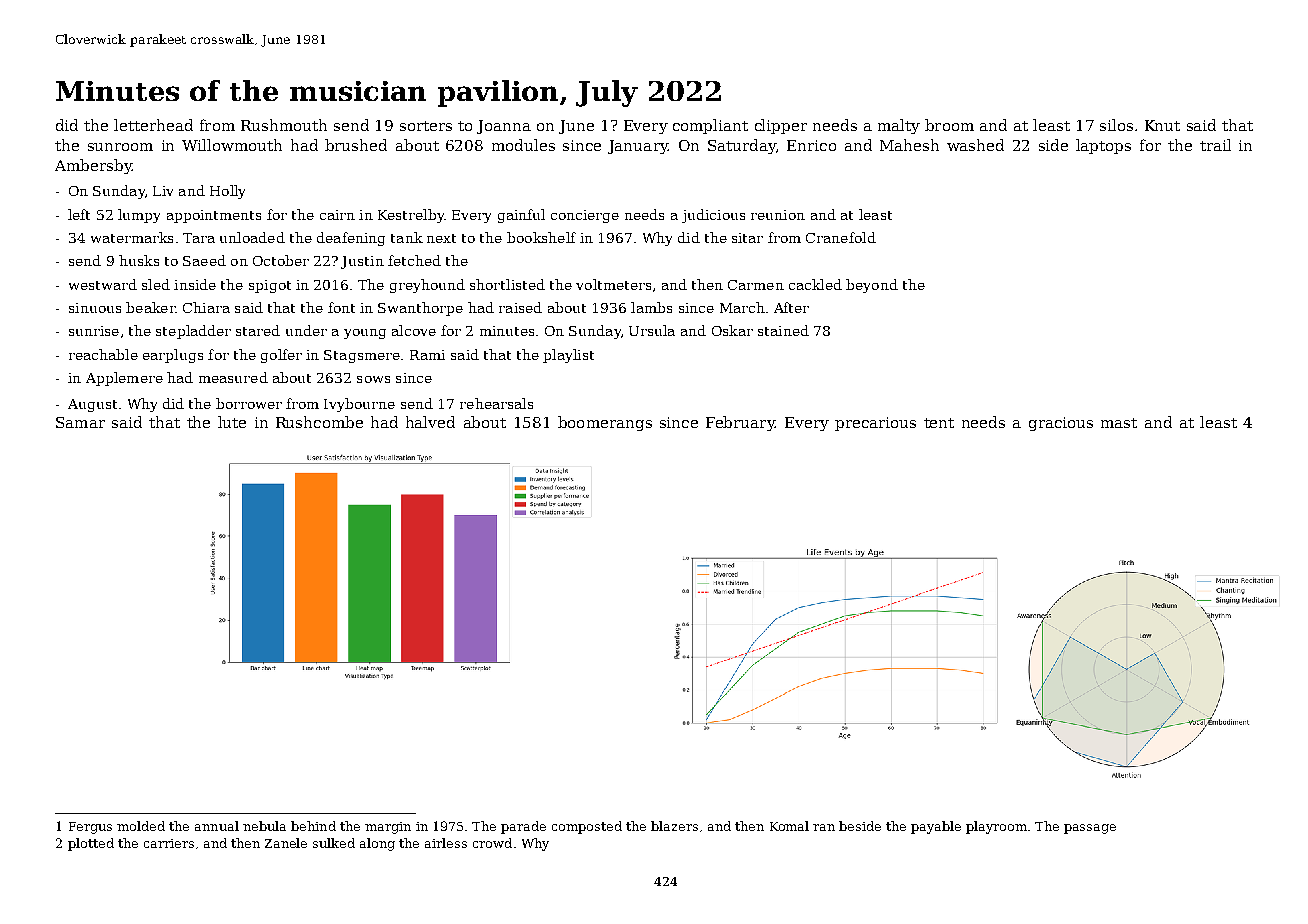  What do you see at coordinates (996, 827) in the image?
I see `playroom` at bounding box center [996, 827].
